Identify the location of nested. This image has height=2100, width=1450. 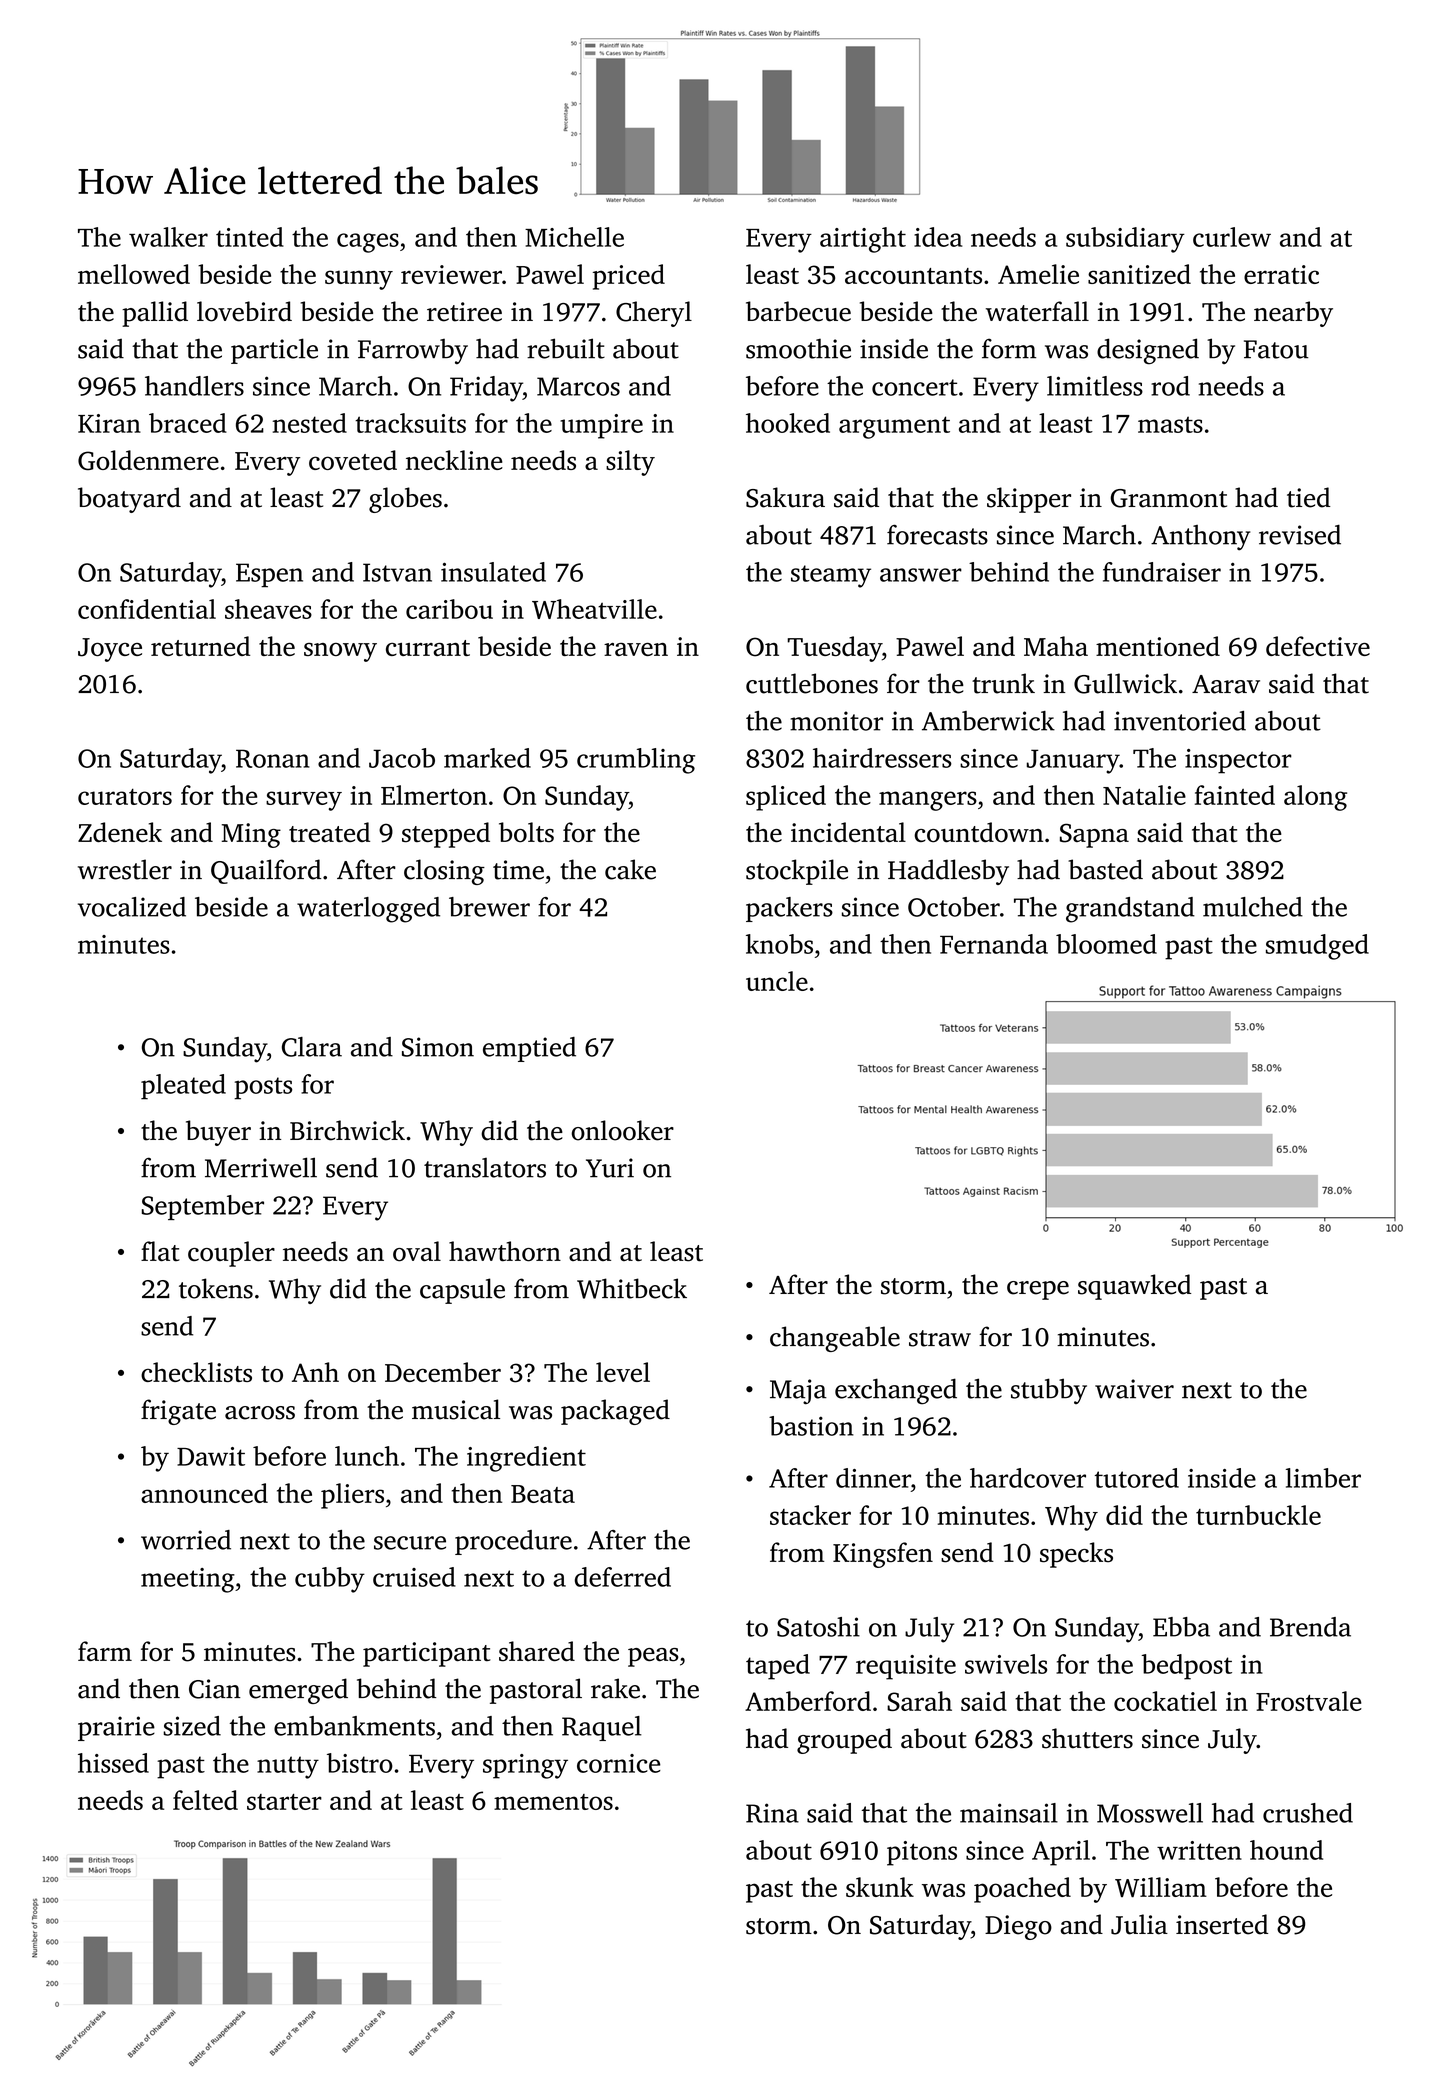
(310, 423).
